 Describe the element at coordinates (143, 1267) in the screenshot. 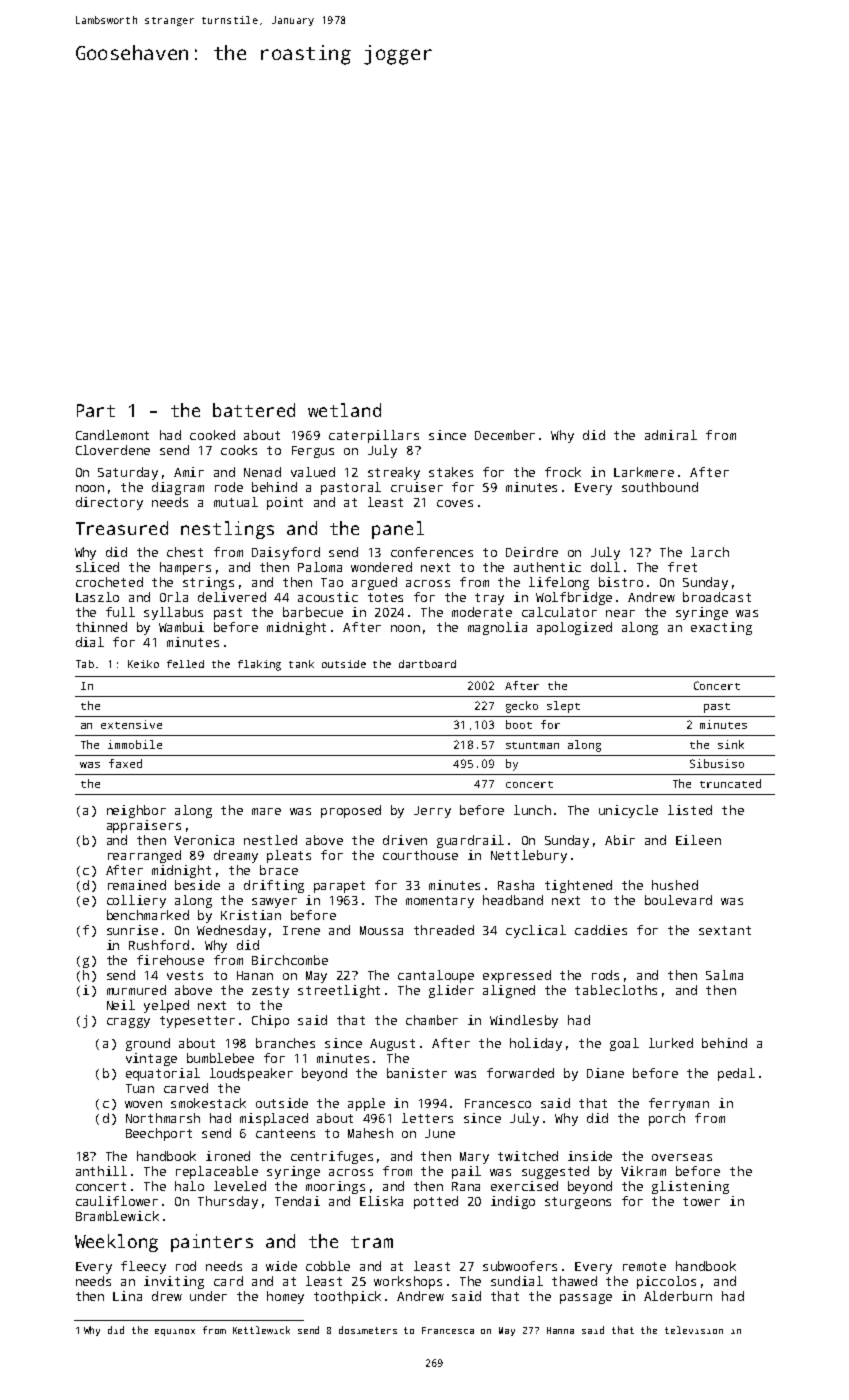

I see `fleecy` at that location.
